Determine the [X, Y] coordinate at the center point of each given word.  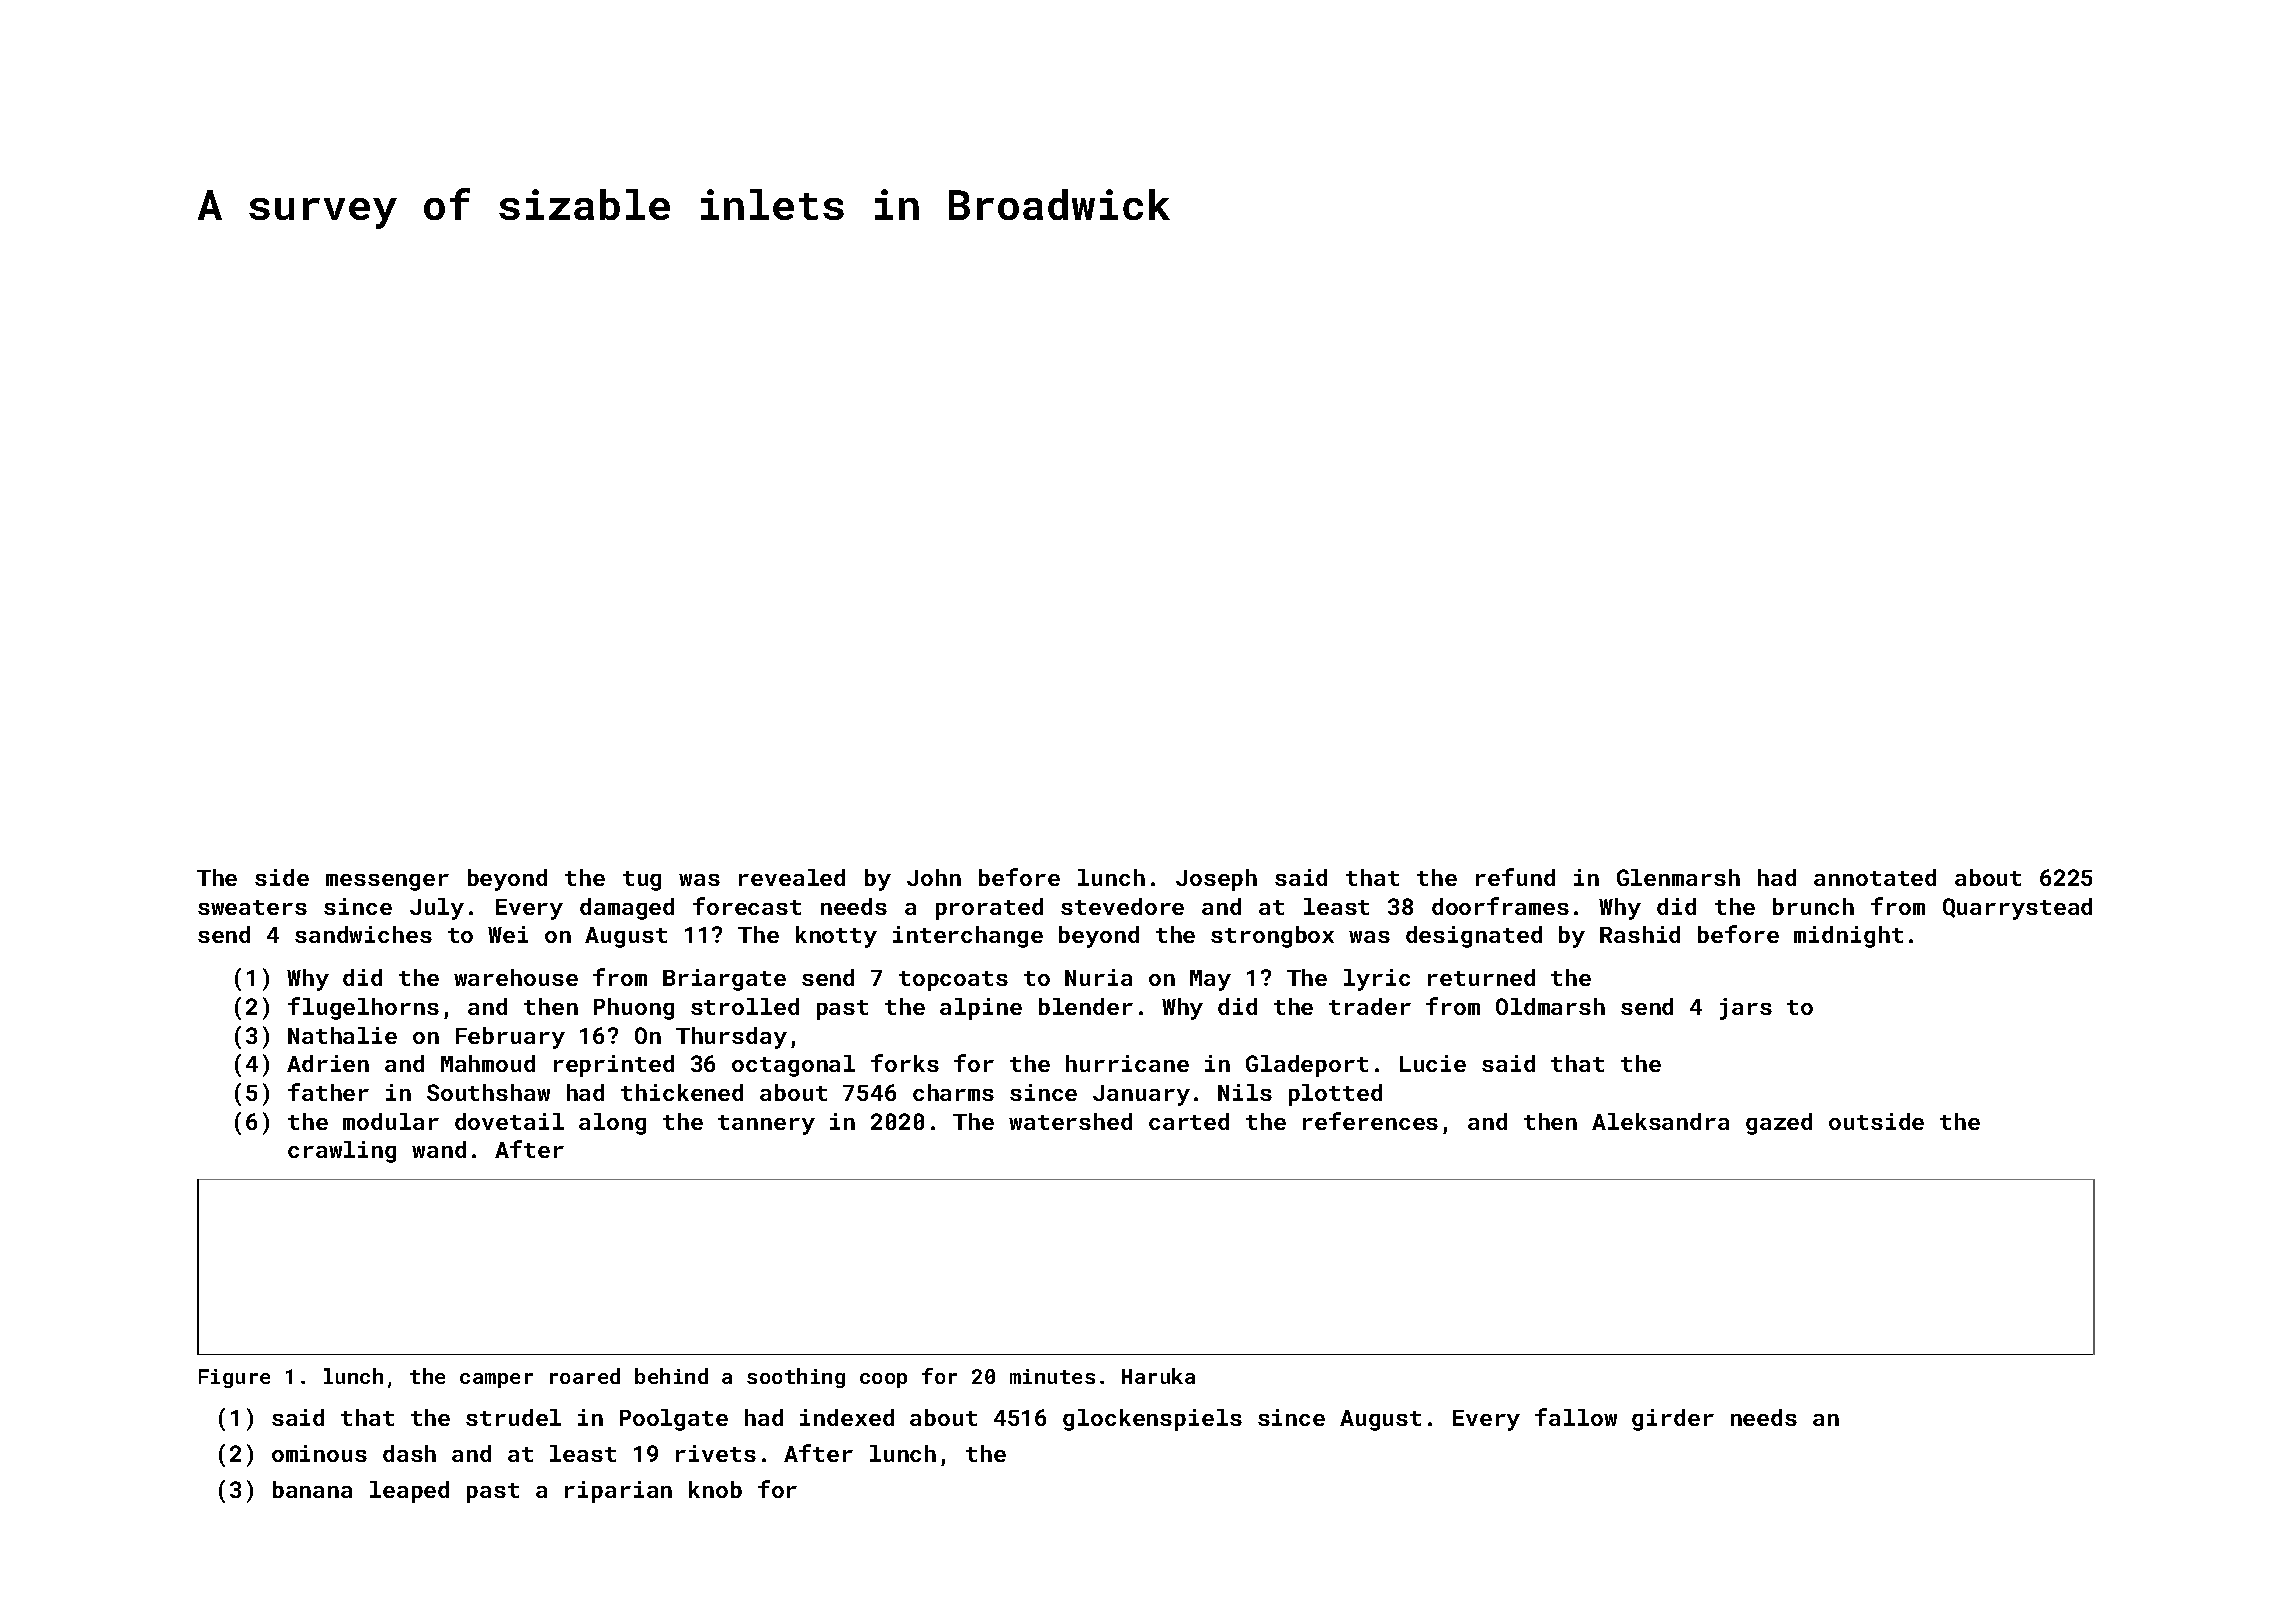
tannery [766, 1125]
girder [1673, 1420]
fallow [1576, 1417]
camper [496, 1380]
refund [1515, 877]
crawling [342, 1152]
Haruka [1158, 1376]
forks [905, 1063]
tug [642, 881]
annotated [1875, 877]
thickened [682, 1092]
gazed [1779, 1124]
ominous [319, 1453]
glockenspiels [1152, 1420]
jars [1746, 1009]
